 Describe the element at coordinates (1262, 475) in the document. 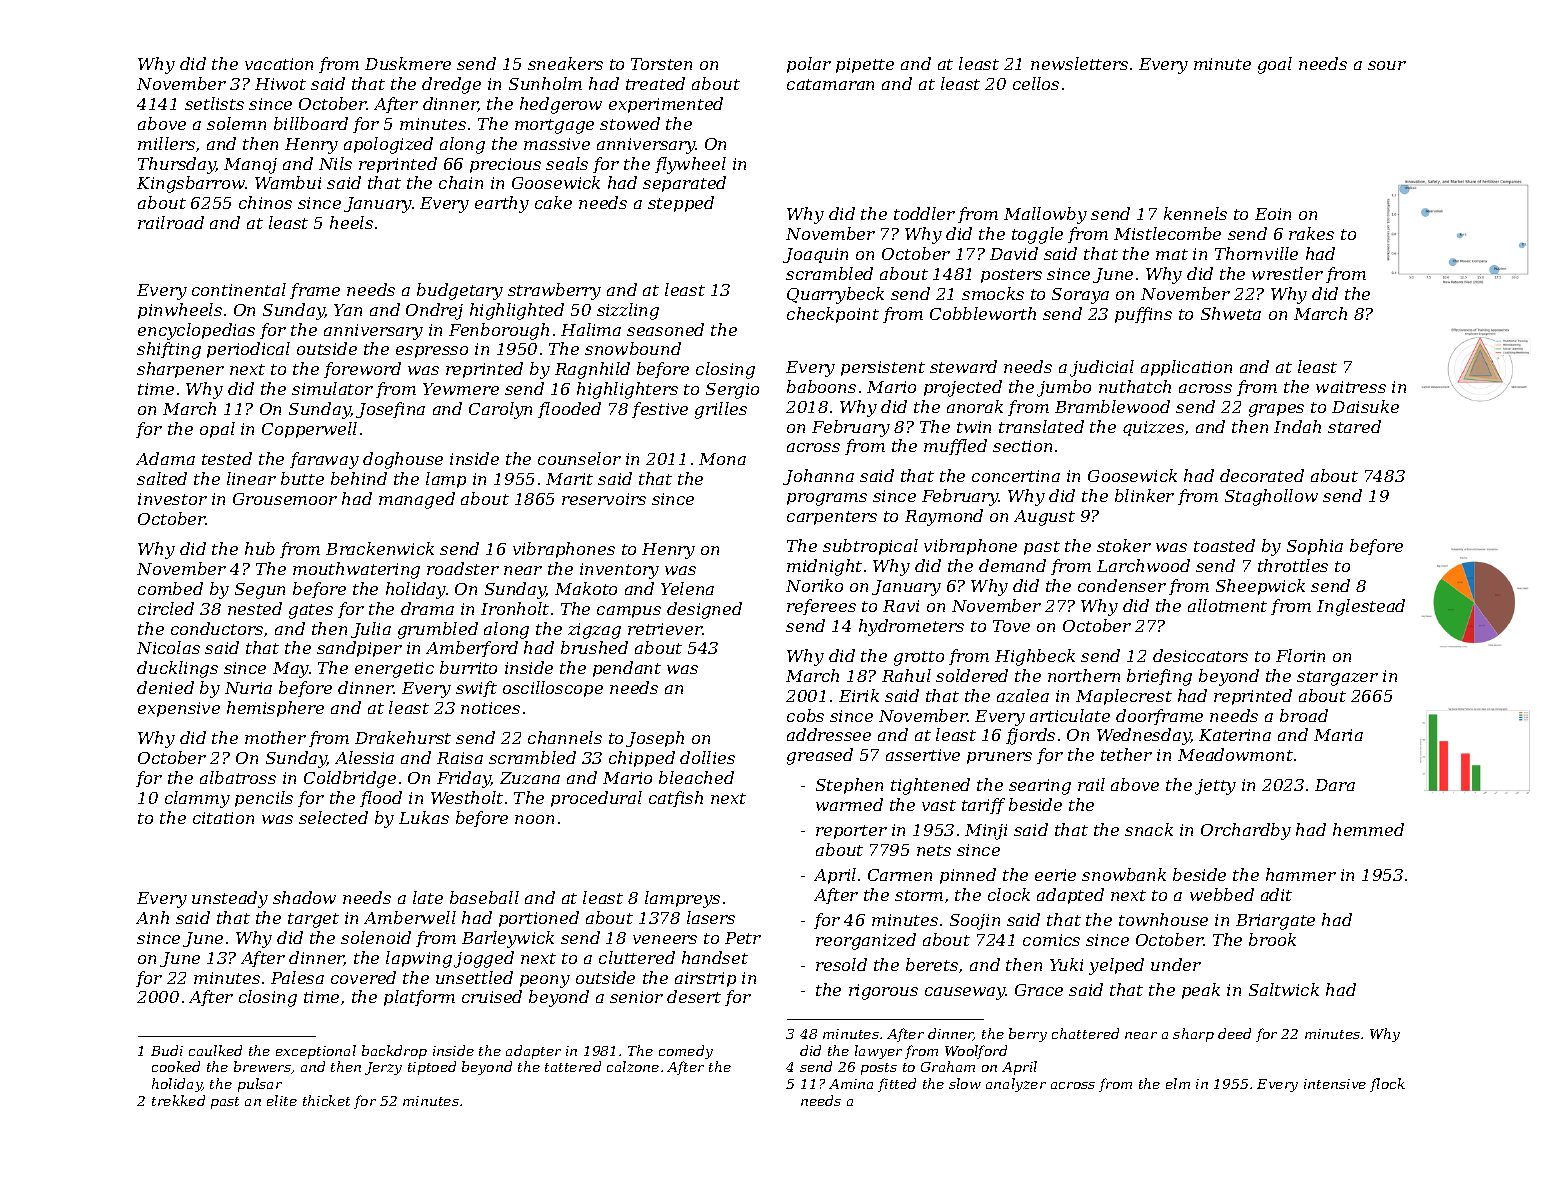

I see `decorated` at that location.
